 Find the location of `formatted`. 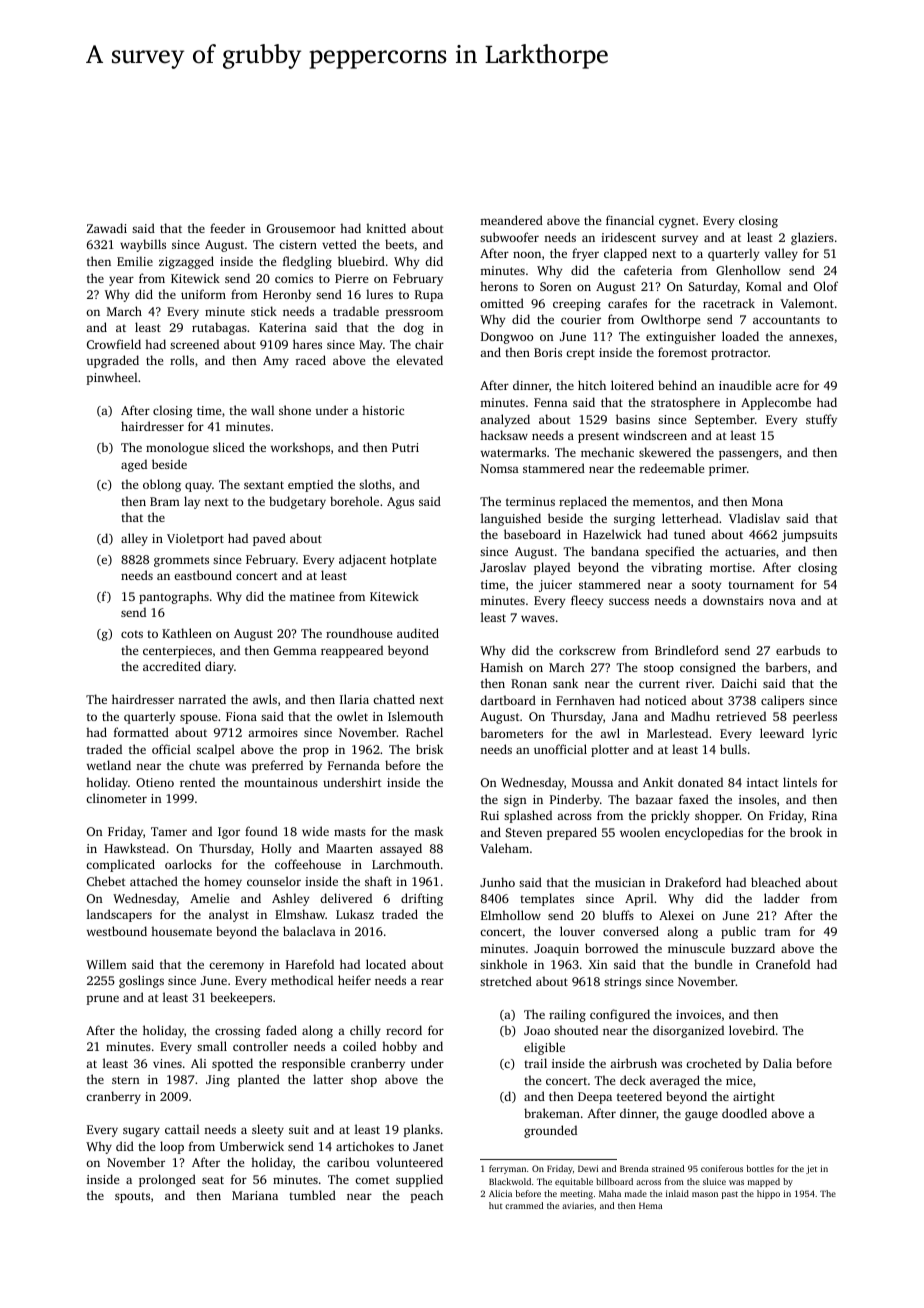

formatted is located at coordinates (141, 732).
